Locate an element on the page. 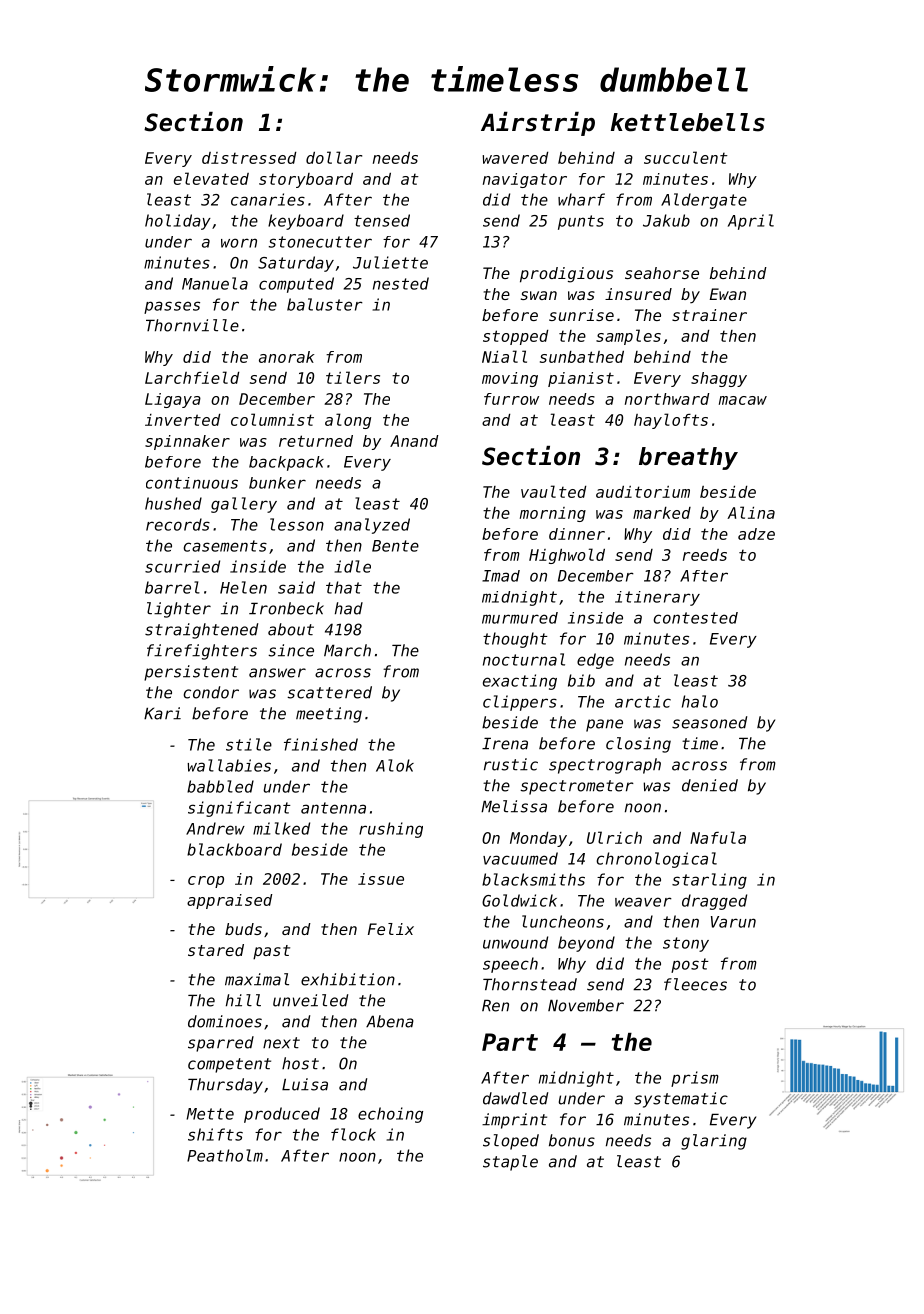 The height and width of the image is (1314, 924). Helen is located at coordinates (243, 587).
